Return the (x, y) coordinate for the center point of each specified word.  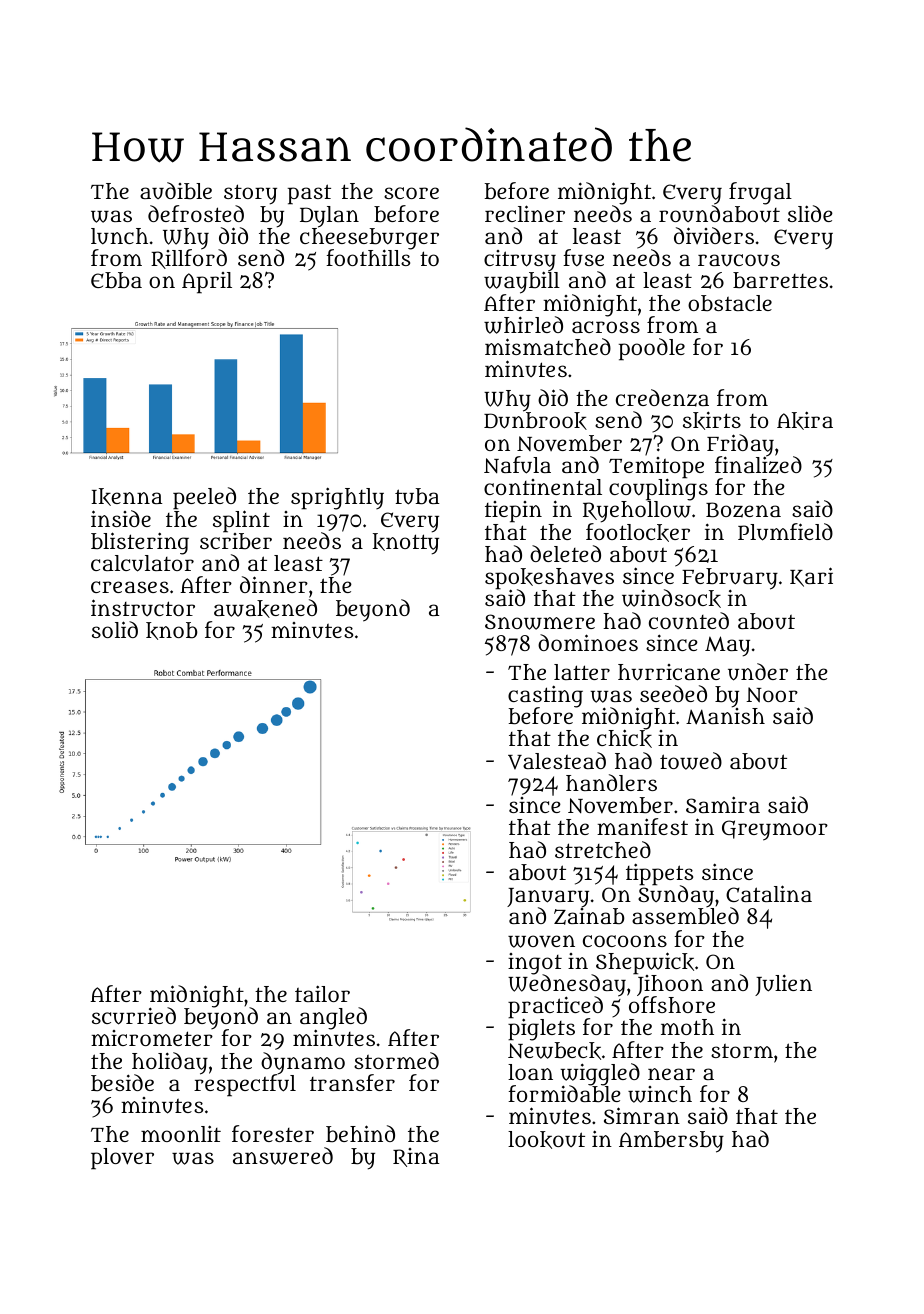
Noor (772, 695)
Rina (416, 1157)
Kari (811, 577)
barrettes (780, 280)
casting (545, 696)
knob (172, 631)
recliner (525, 213)
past (309, 194)
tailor (322, 993)
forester (273, 1133)
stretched (603, 849)
